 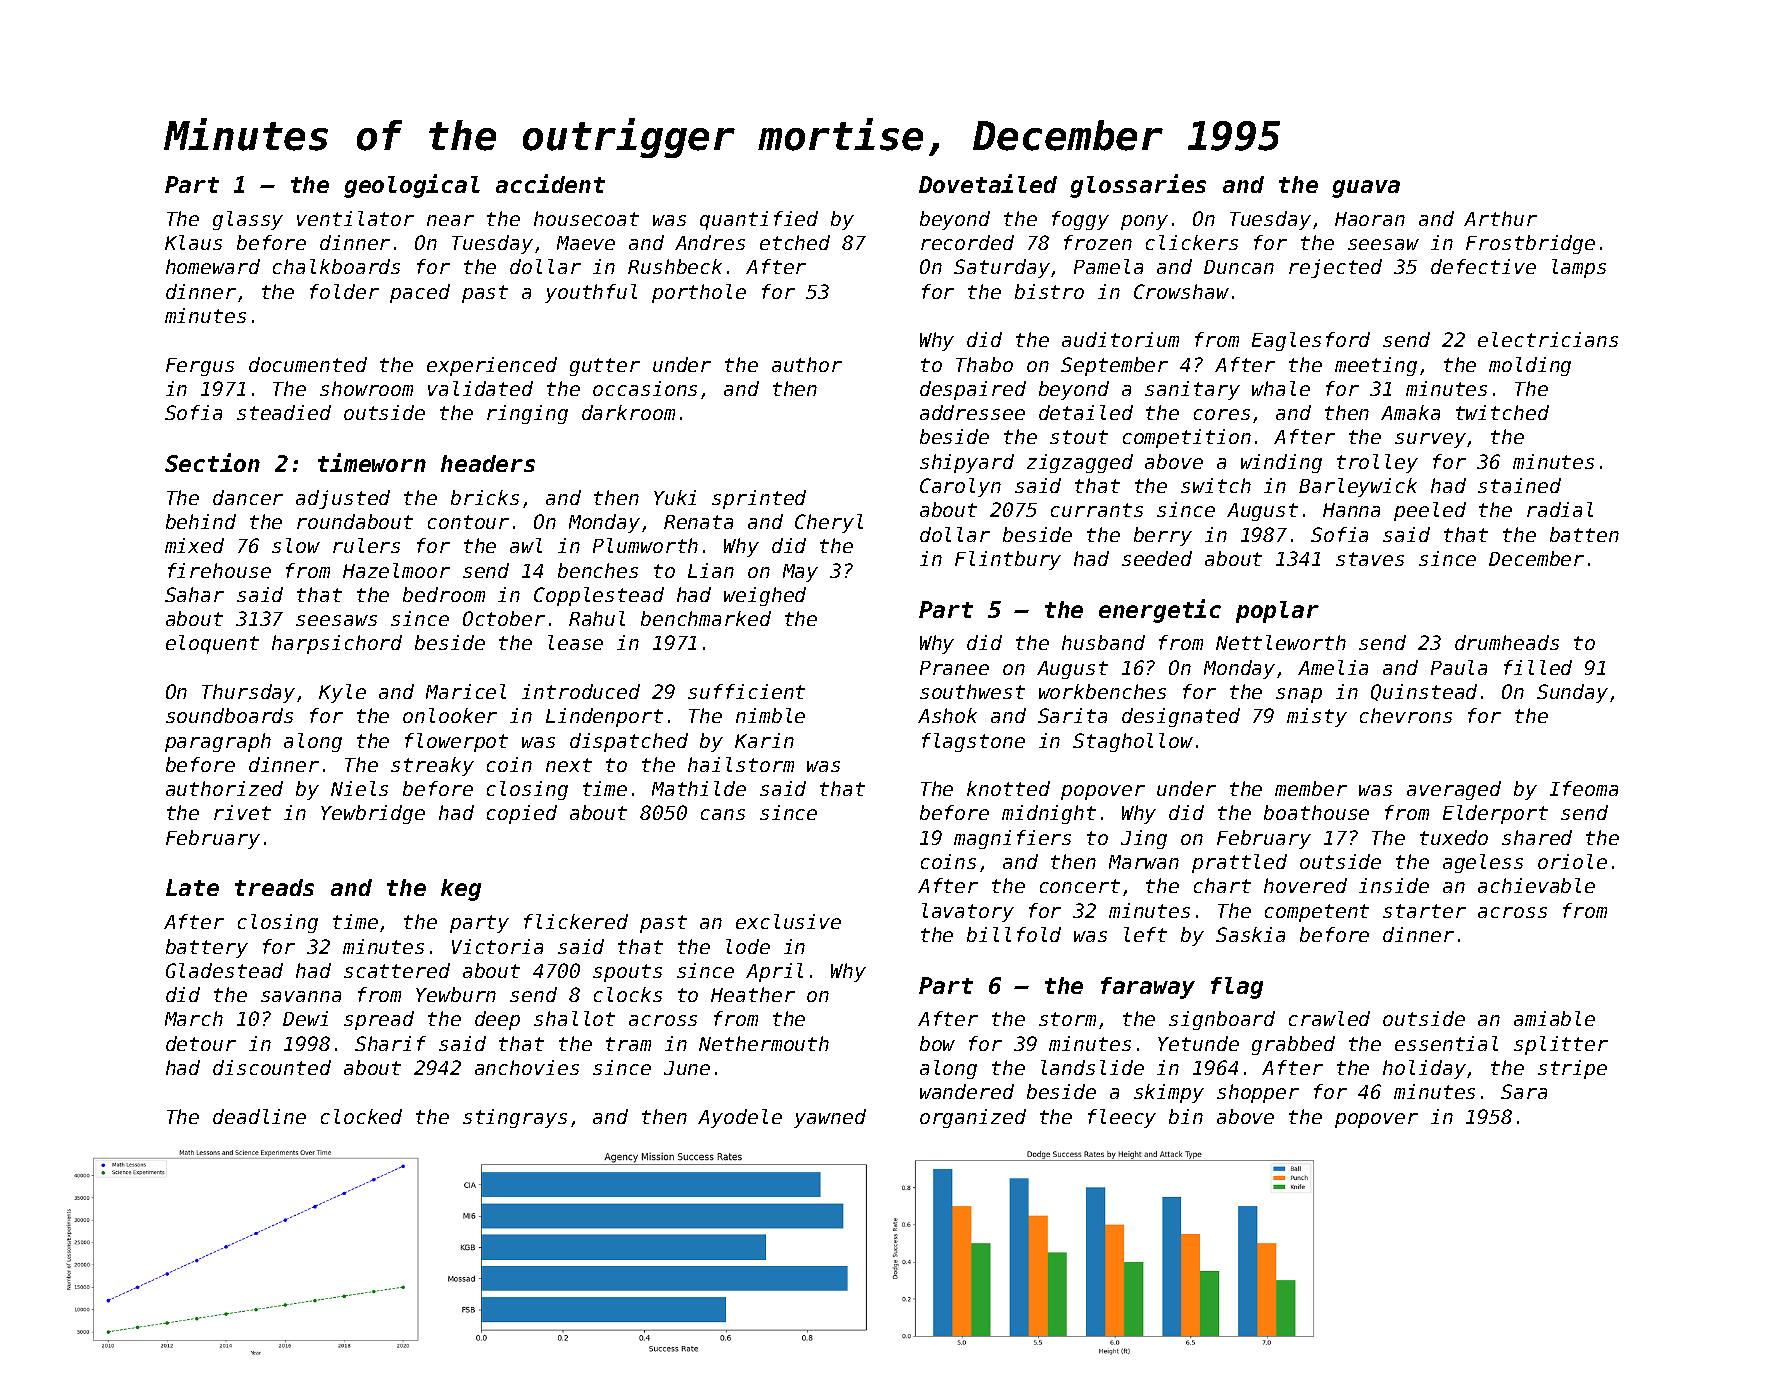 I want to click on guava, so click(x=1366, y=189).
